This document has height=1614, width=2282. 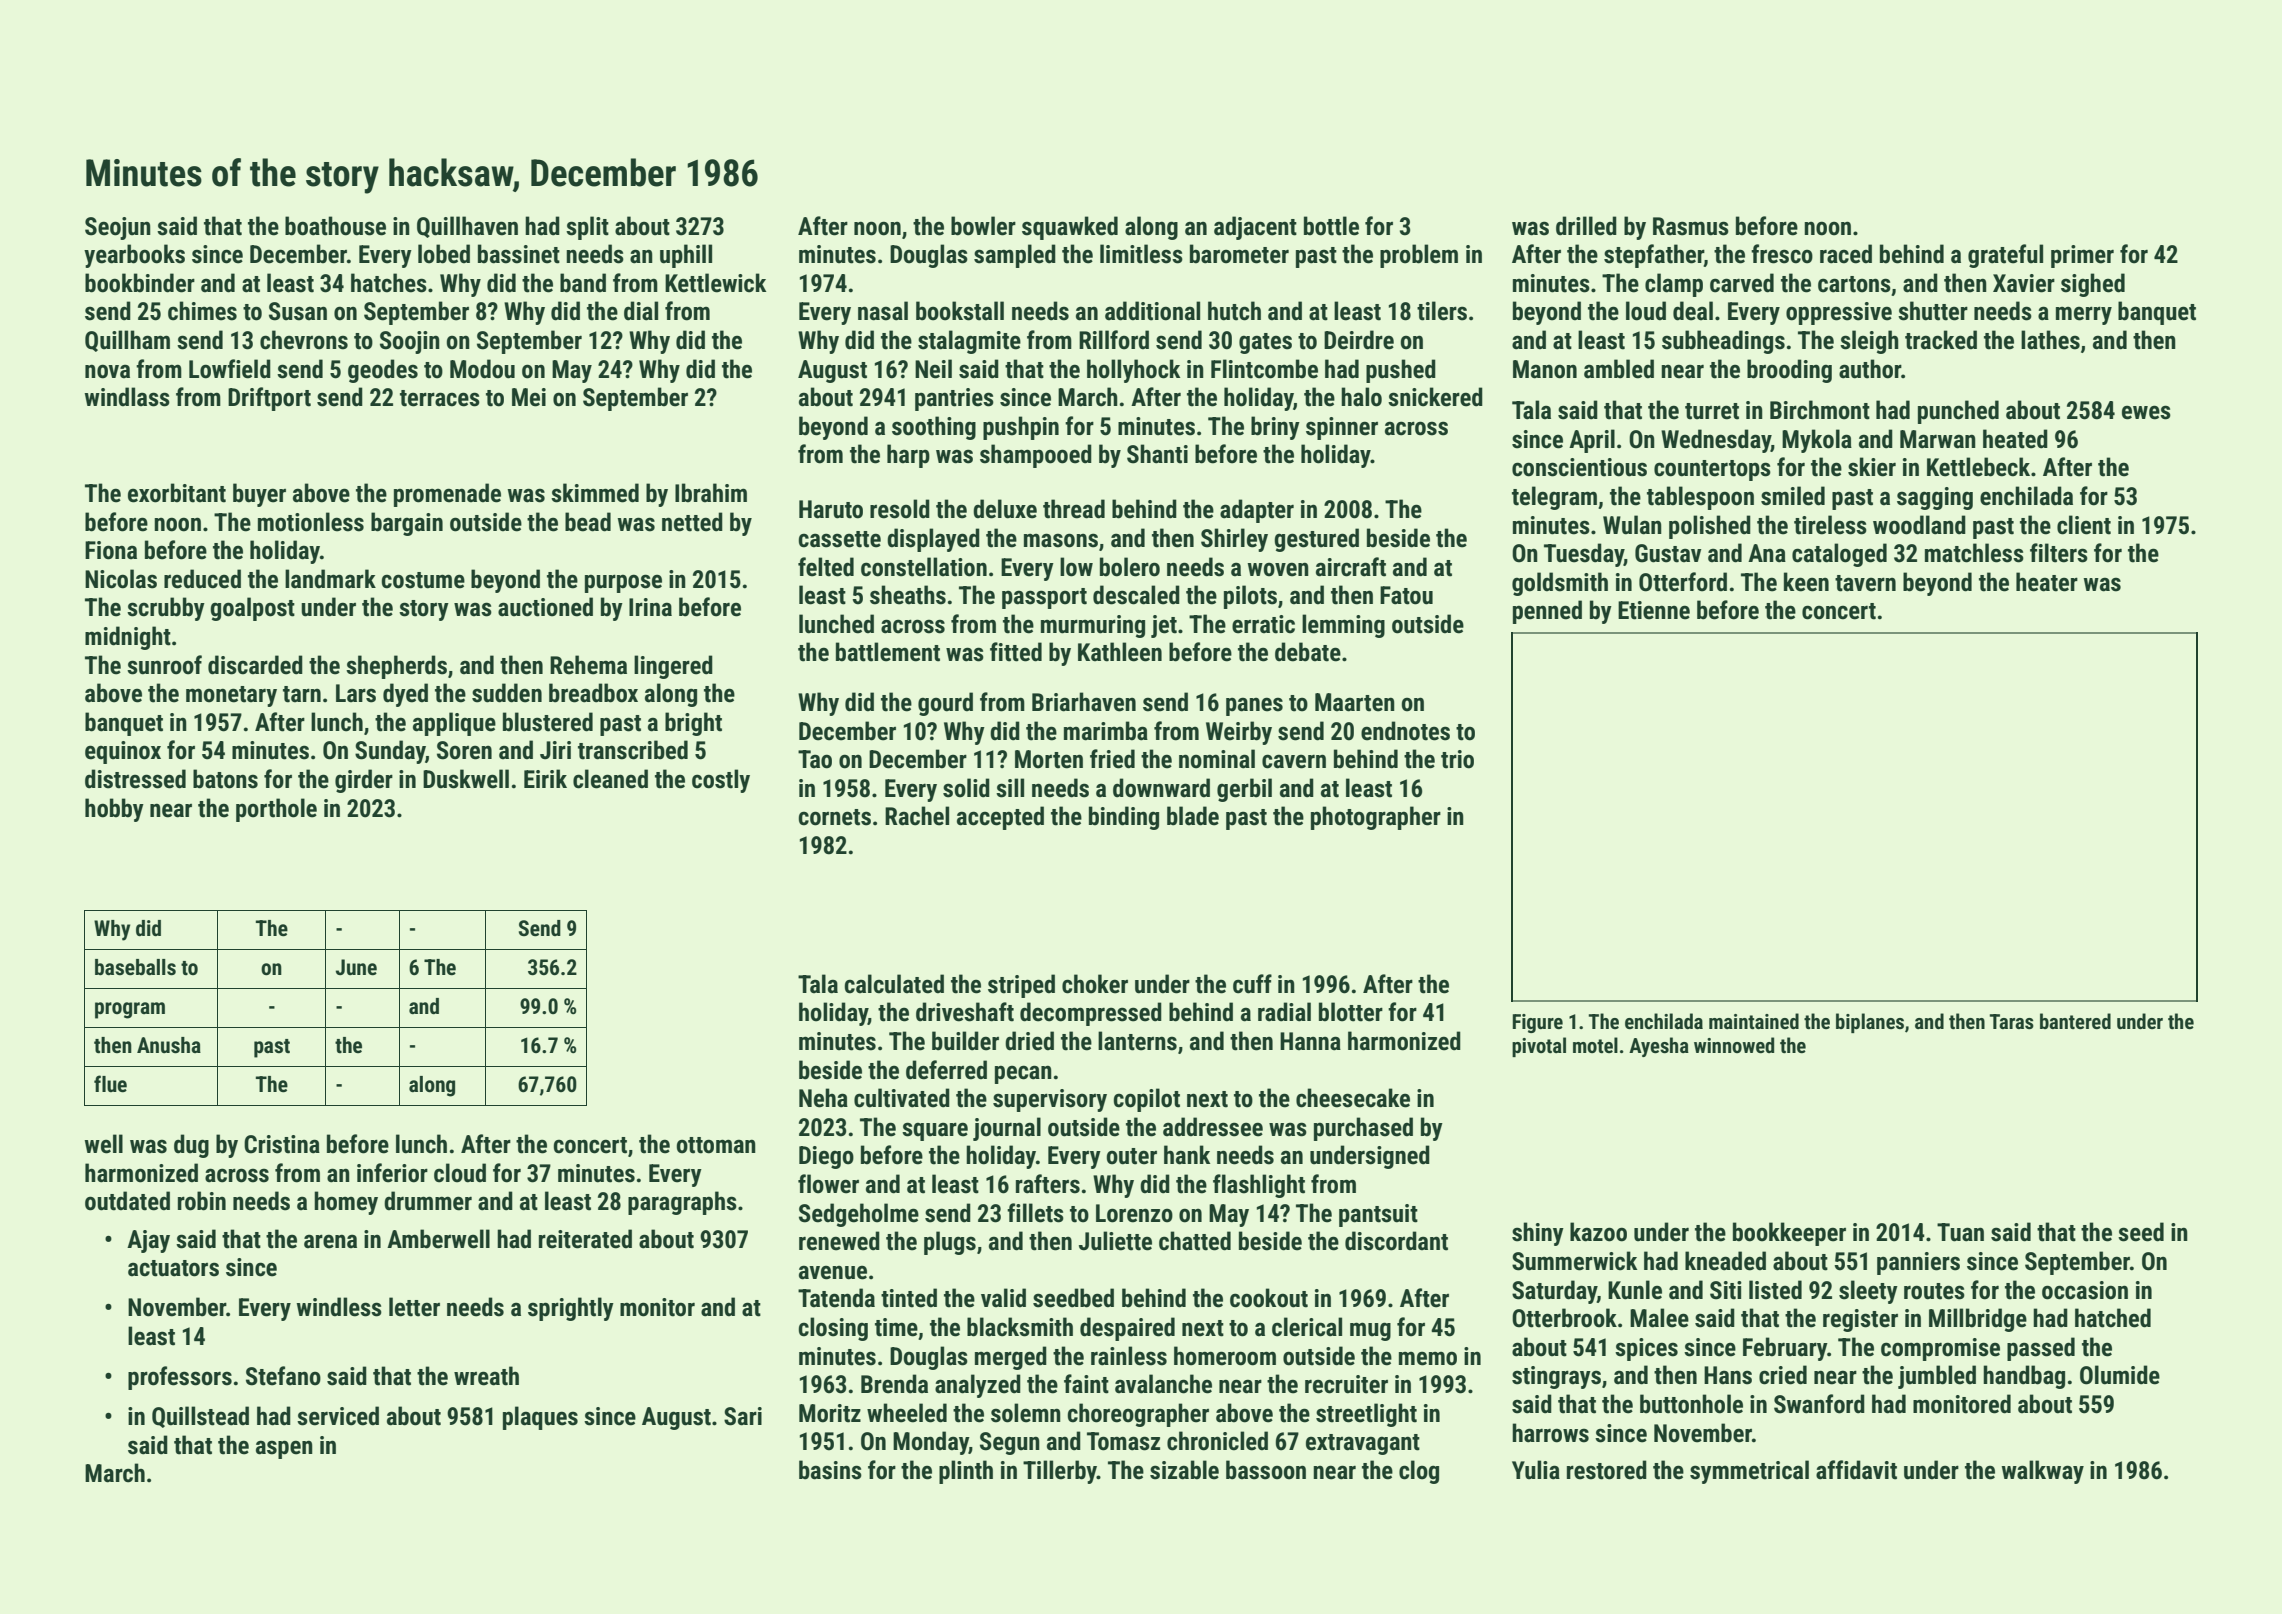 What do you see at coordinates (1839, 313) in the document?
I see `oppressive` at bounding box center [1839, 313].
